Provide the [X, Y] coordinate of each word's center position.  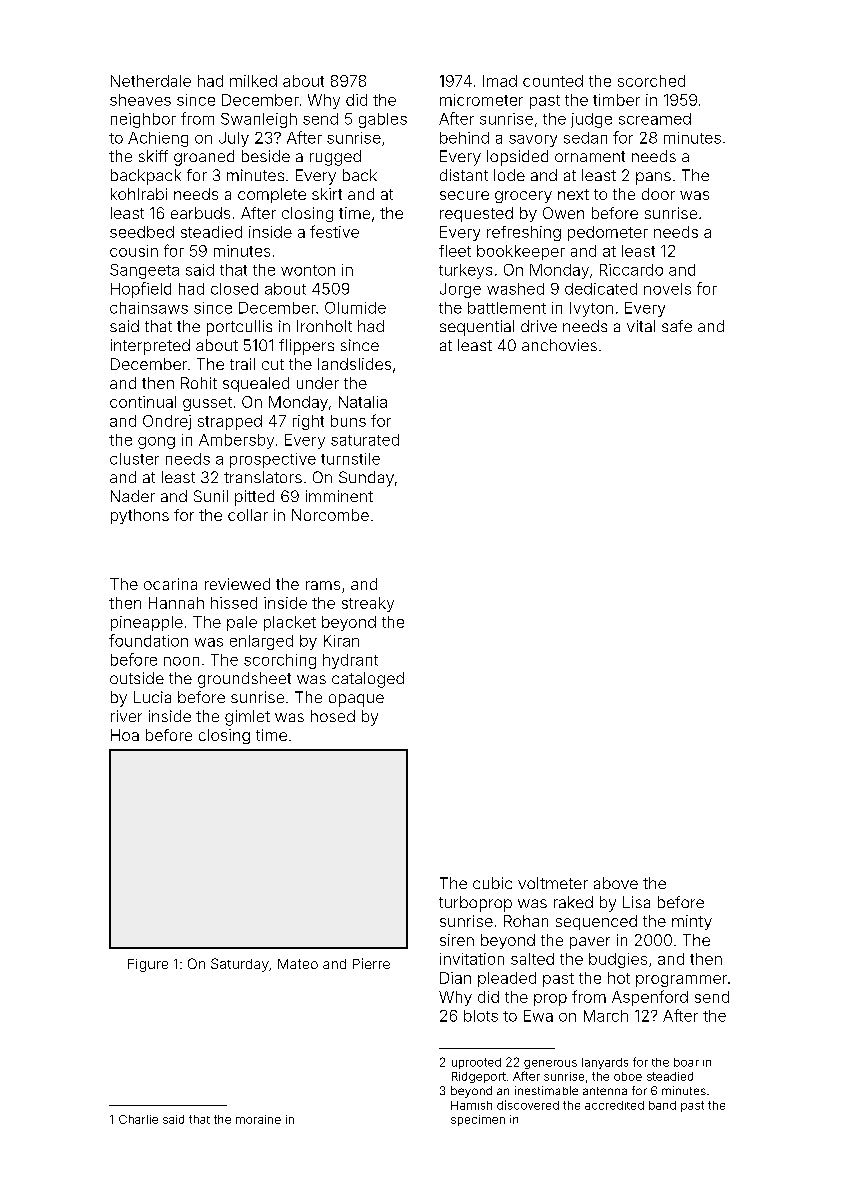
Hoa [125, 735]
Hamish [471, 1105]
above [616, 883]
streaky [368, 604]
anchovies [559, 345]
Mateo [298, 964]
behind [464, 138]
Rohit [199, 383]
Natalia [363, 402]
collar [248, 515]
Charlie [138, 1119]
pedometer [608, 233]
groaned [204, 158]
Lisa [636, 902]
